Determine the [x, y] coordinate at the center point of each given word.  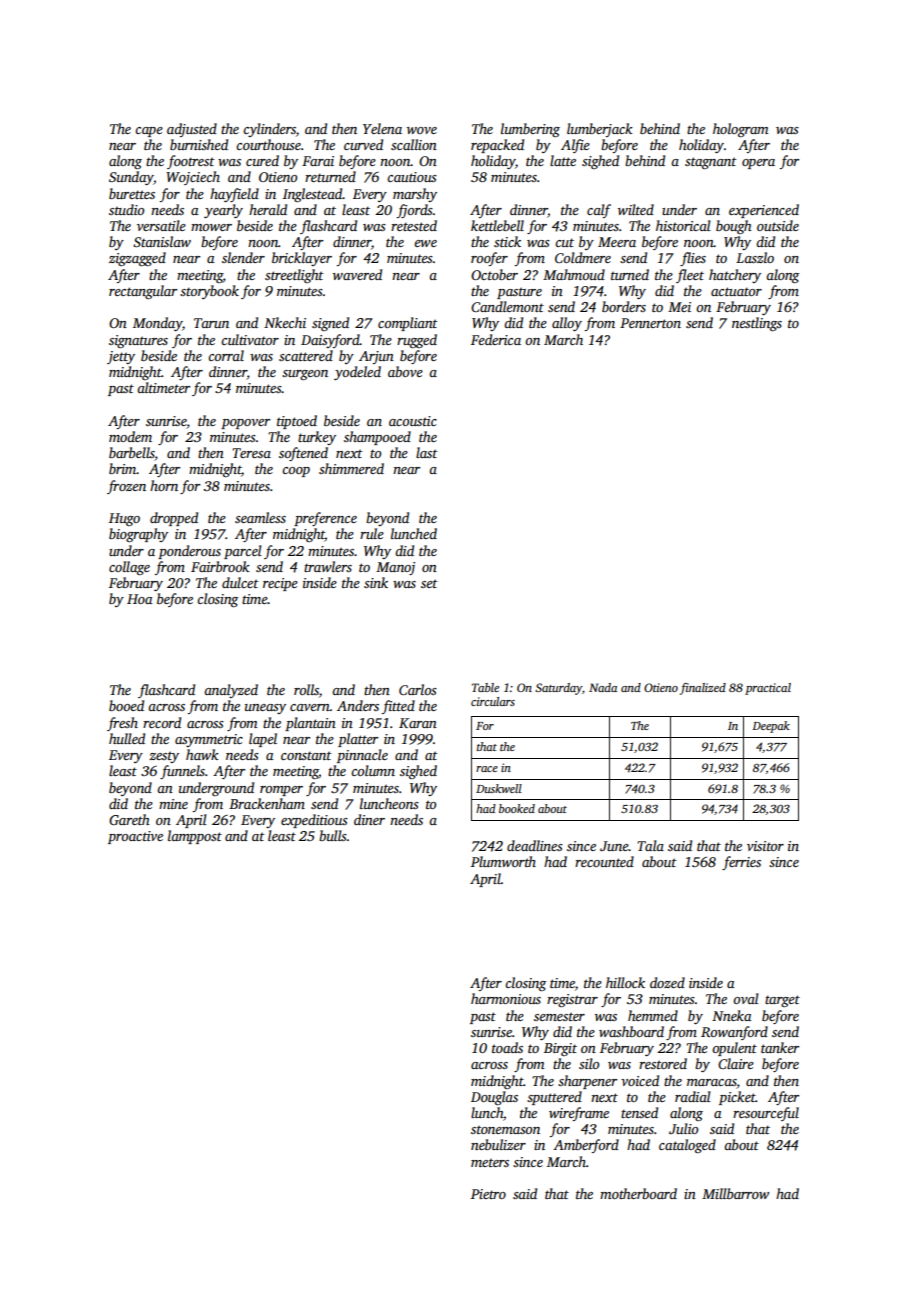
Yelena [382, 128]
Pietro [488, 1194]
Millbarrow [735, 1193]
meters [490, 1162]
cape [149, 132]
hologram [741, 130]
